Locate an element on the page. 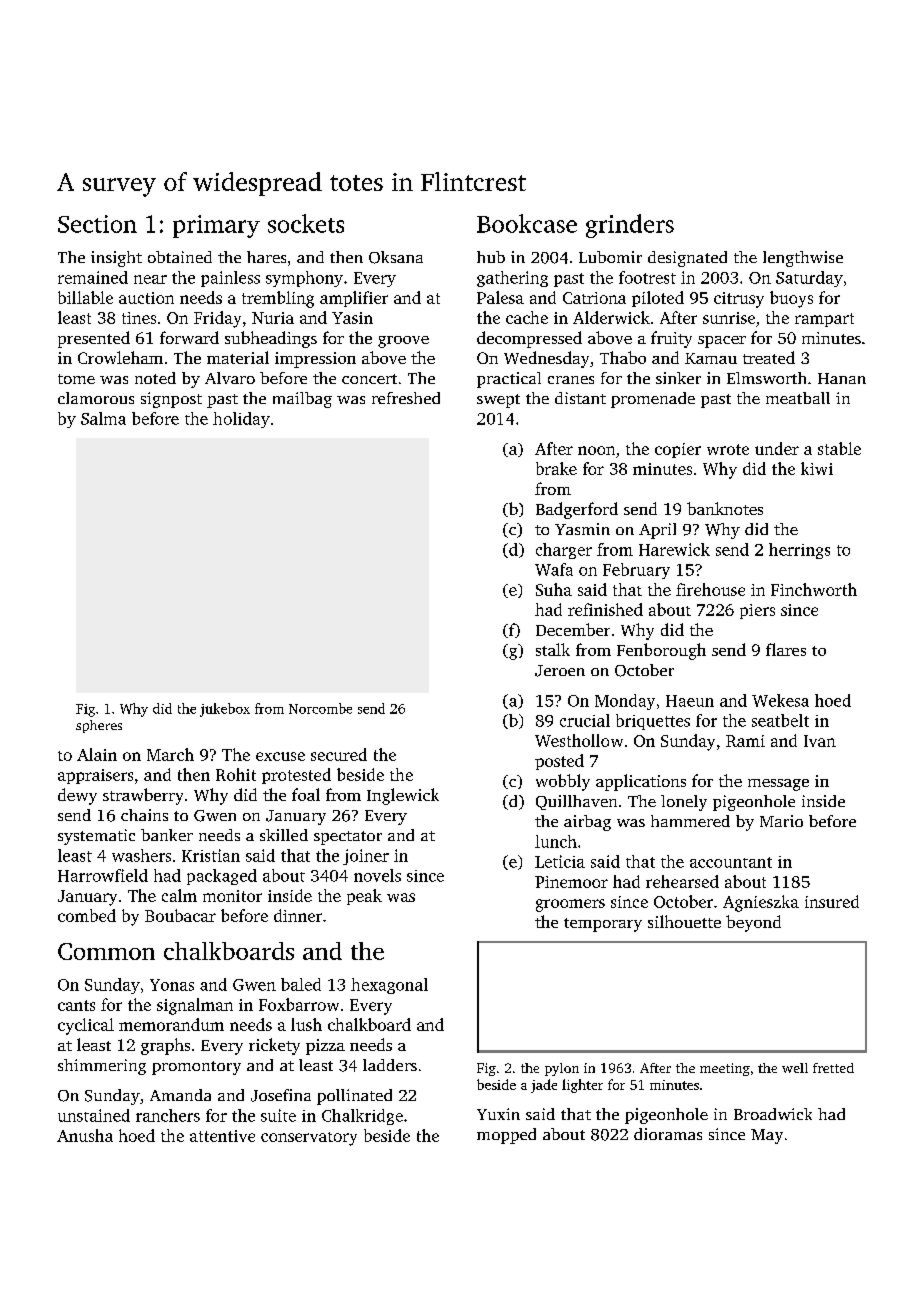 The height and width of the document is (1311, 924). Bookcase is located at coordinates (527, 223).
